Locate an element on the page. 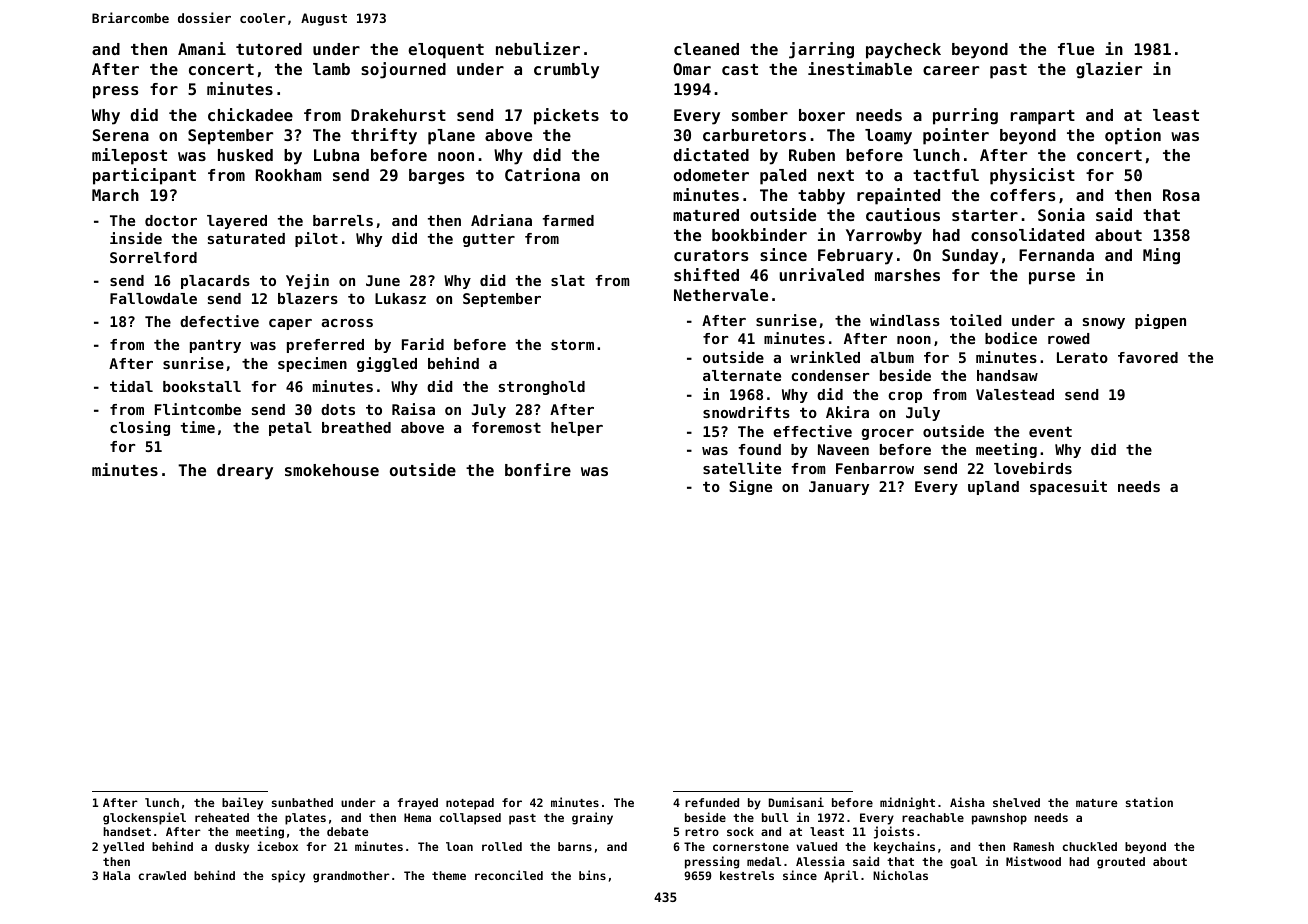  closing is located at coordinates (140, 428).
